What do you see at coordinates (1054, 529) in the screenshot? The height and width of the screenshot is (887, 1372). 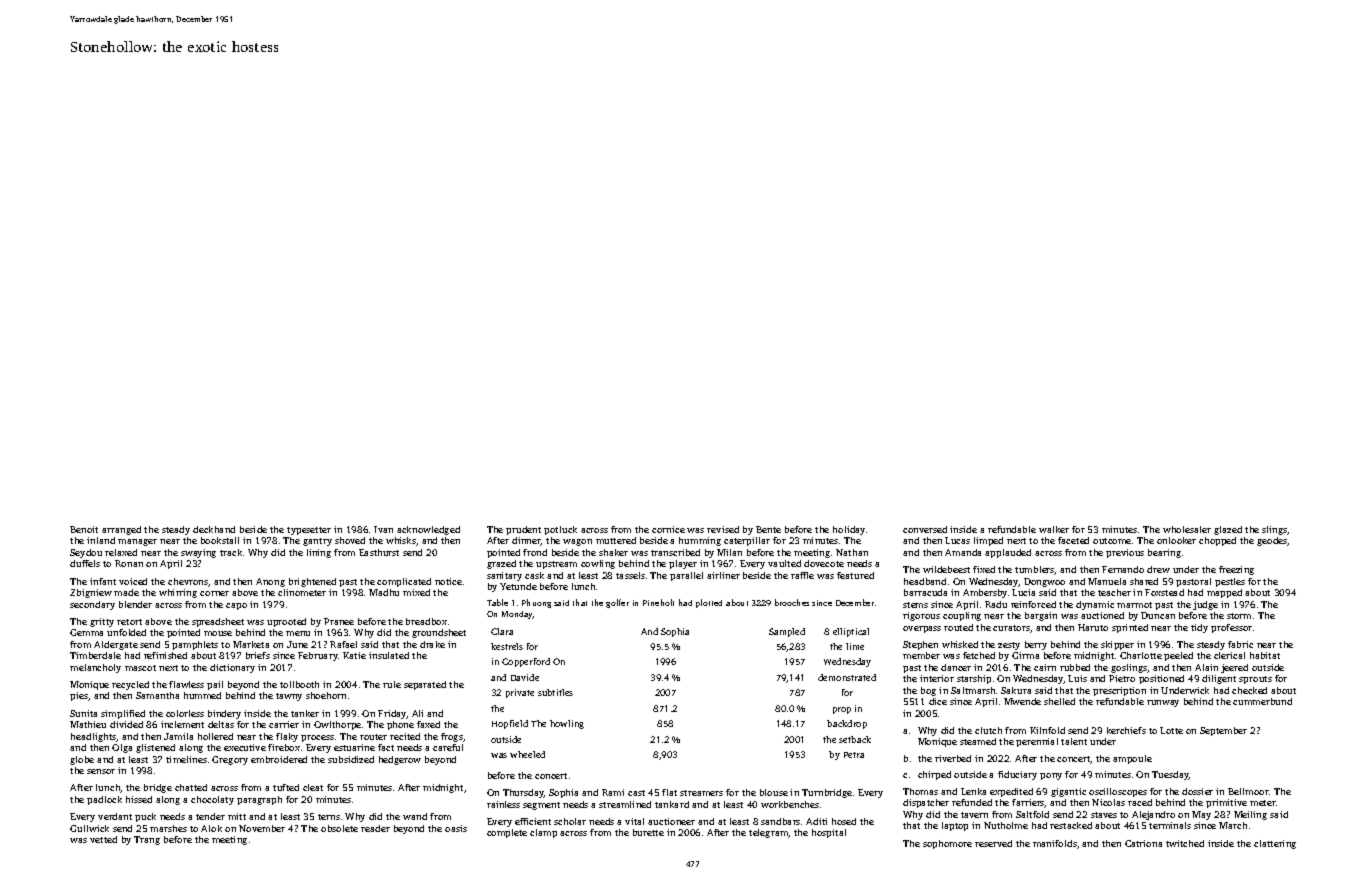 I see `walker` at bounding box center [1054, 529].
